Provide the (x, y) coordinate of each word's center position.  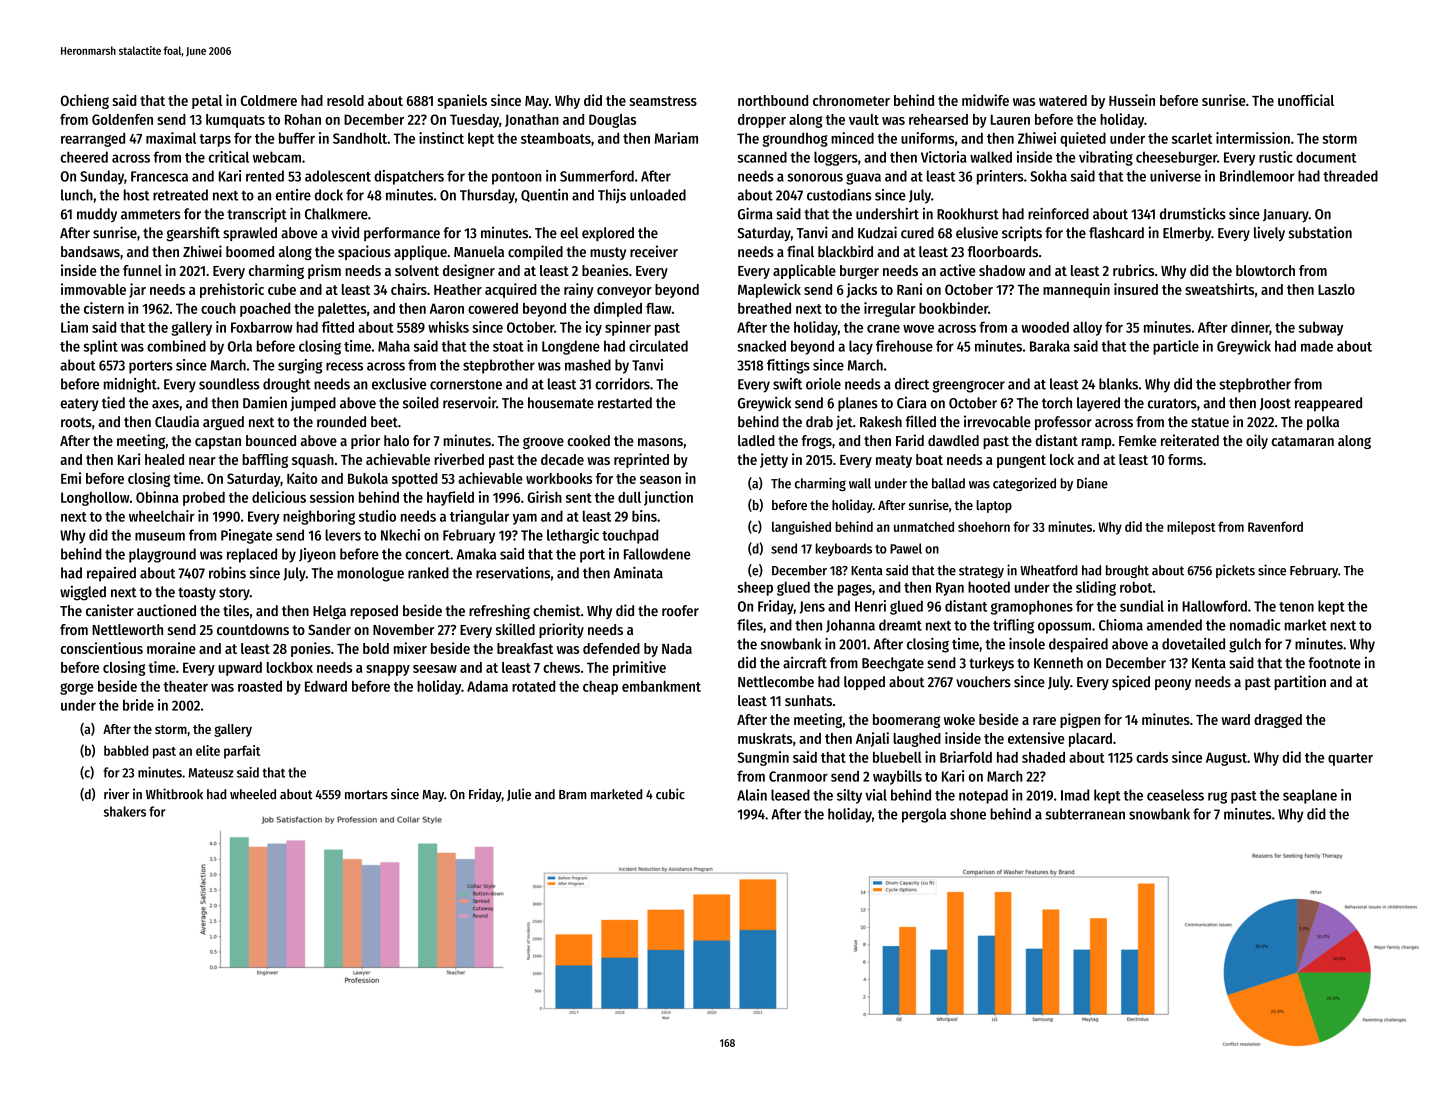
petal (207, 102)
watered (1063, 100)
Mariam (676, 138)
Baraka (1050, 346)
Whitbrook (174, 794)
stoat (508, 347)
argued (223, 423)
